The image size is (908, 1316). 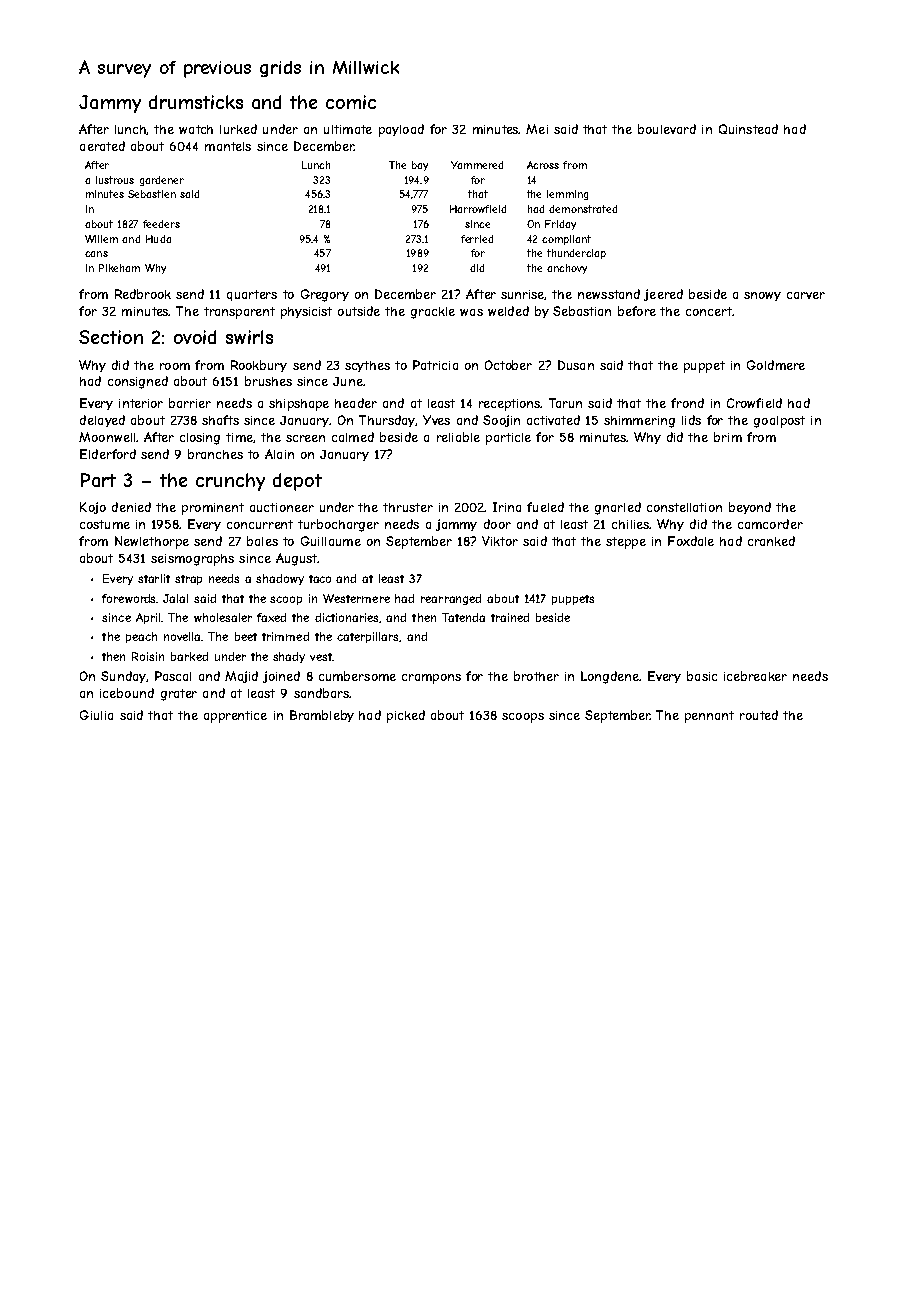 I want to click on pennant, so click(x=709, y=717).
